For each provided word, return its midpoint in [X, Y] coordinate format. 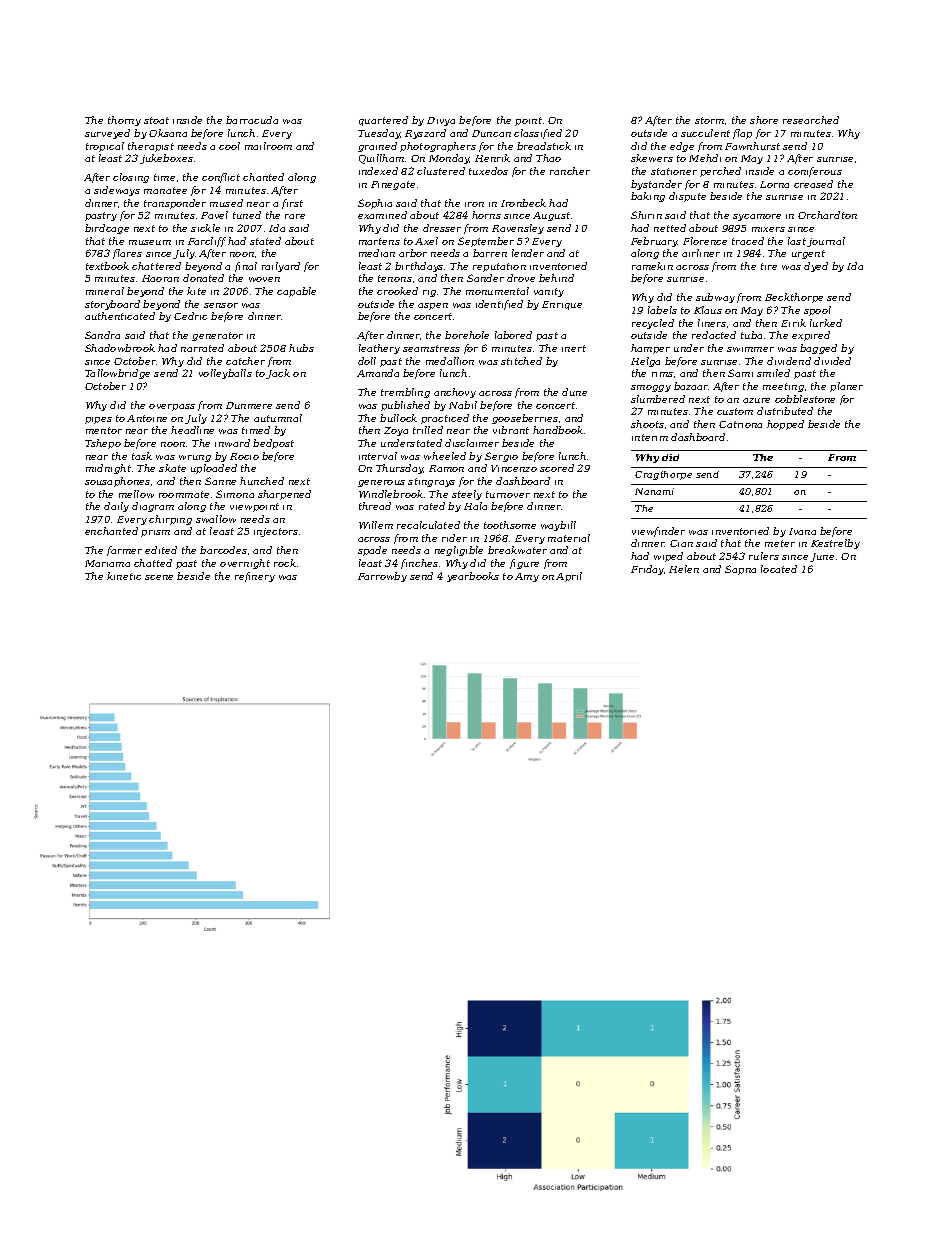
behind [556, 278]
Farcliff [207, 242]
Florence [705, 241]
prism [155, 533]
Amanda [378, 373]
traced [748, 241]
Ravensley [518, 229]
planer [846, 387]
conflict [221, 178]
